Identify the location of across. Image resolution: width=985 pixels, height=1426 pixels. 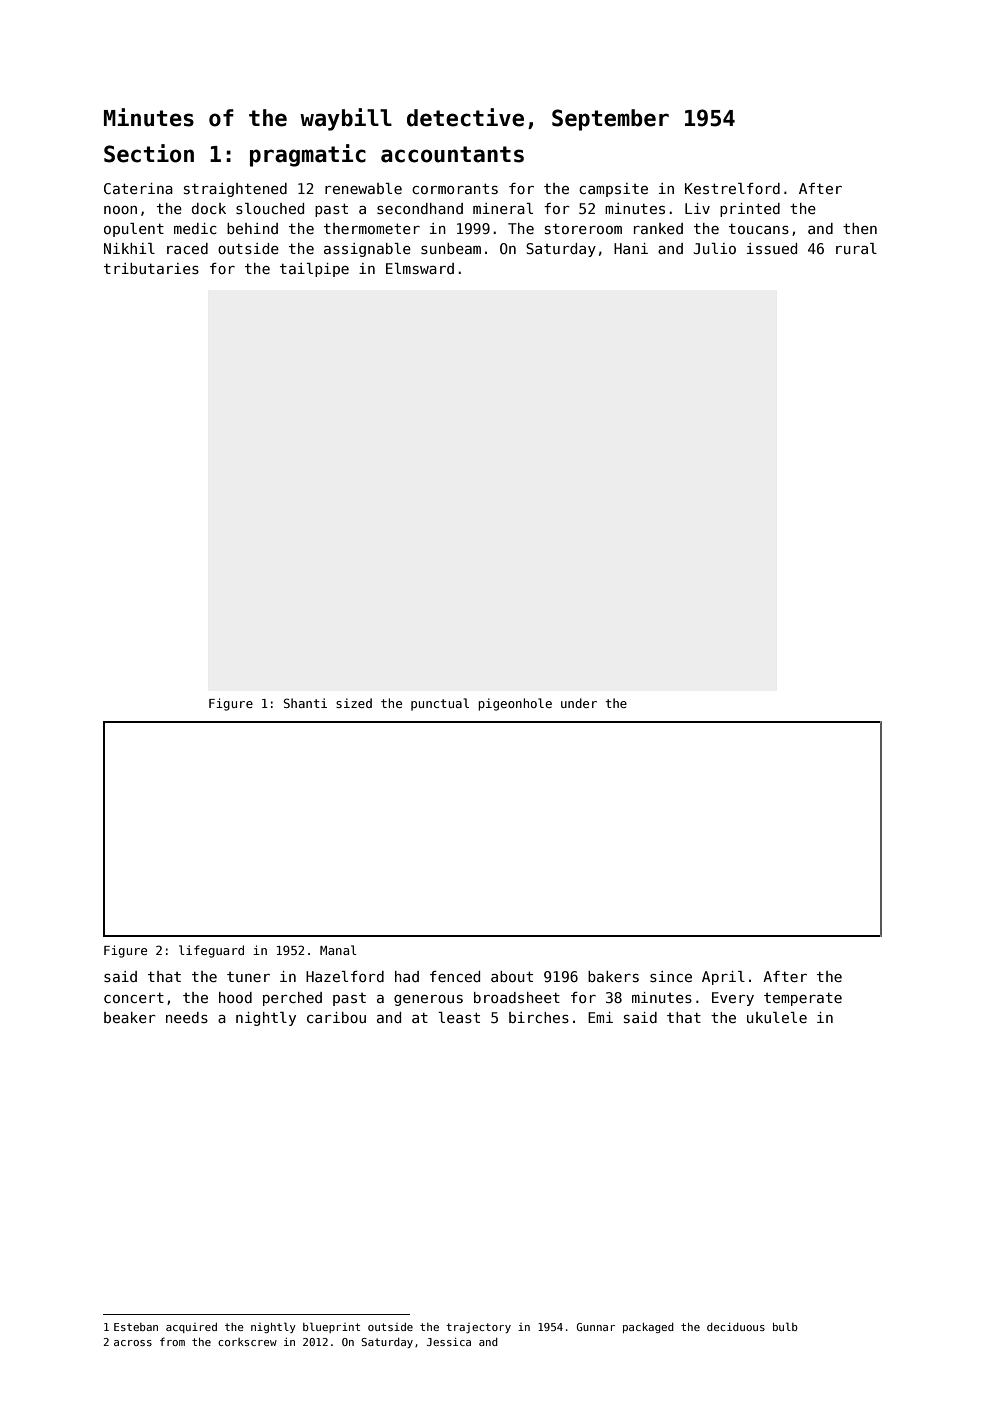
(133, 1343).
